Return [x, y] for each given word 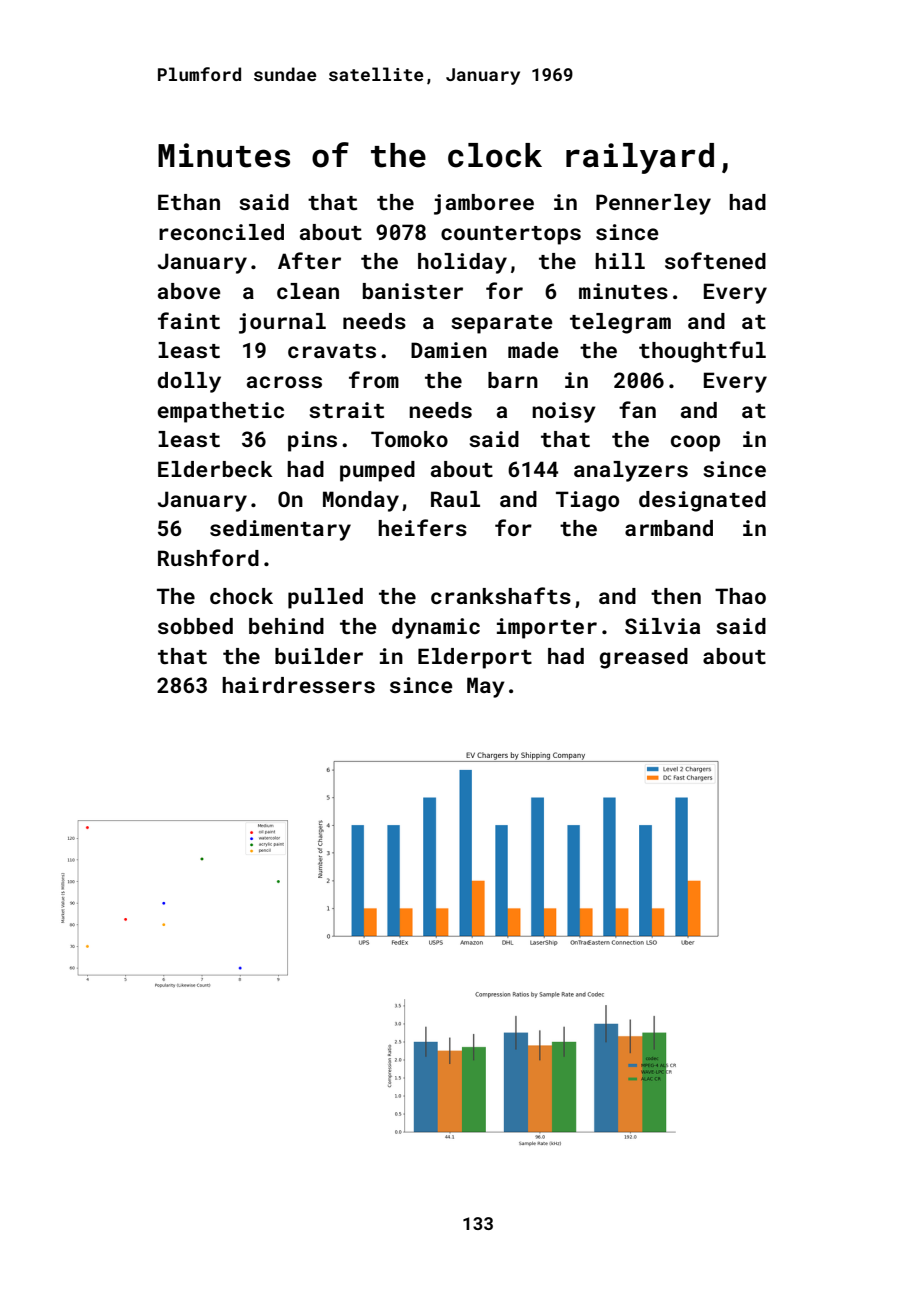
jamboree [484, 204]
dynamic [436, 628]
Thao [740, 596]
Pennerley [653, 204]
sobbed [195, 626]
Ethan [189, 202]
